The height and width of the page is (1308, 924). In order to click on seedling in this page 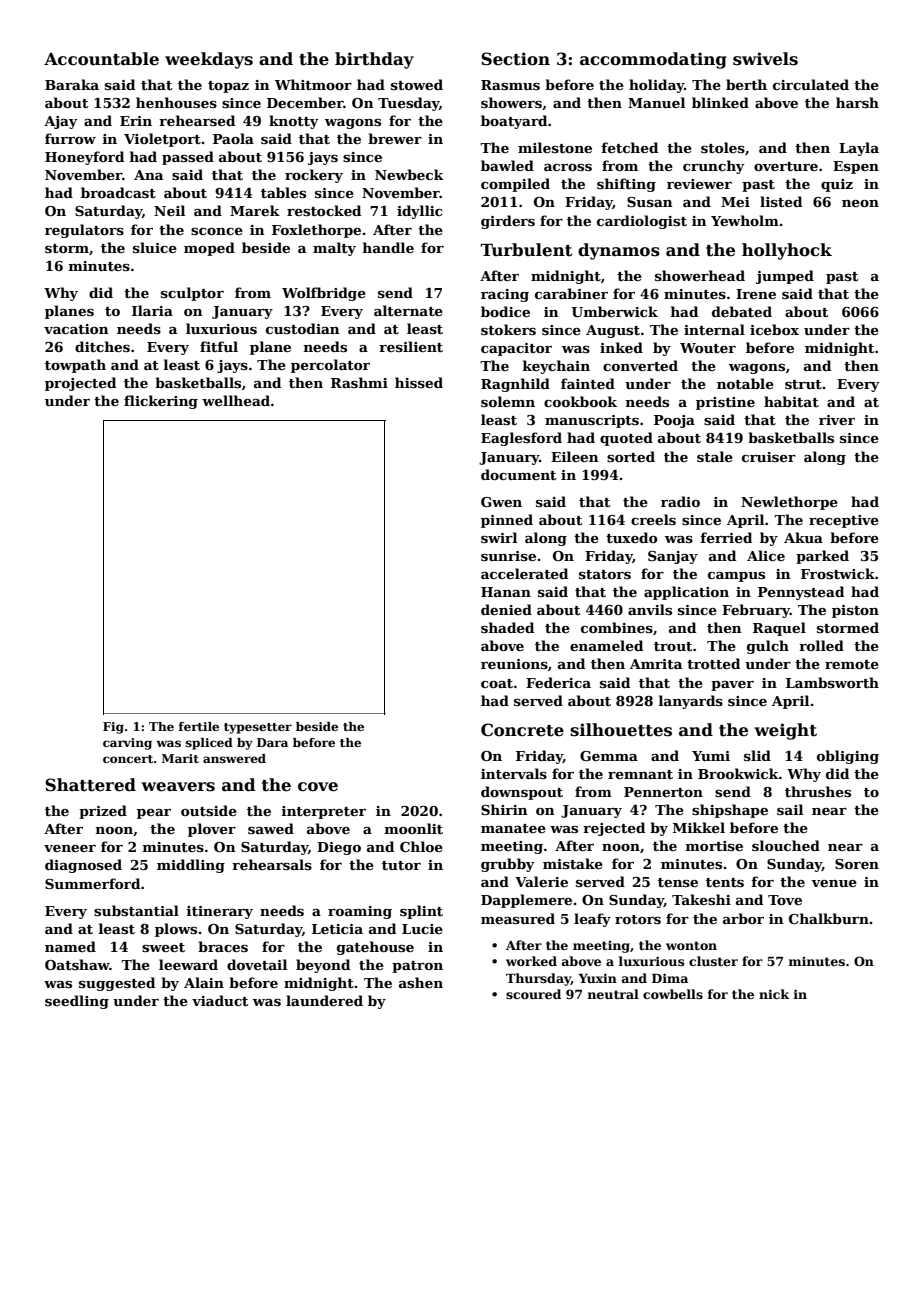, I will do `click(77, 1002)`.
